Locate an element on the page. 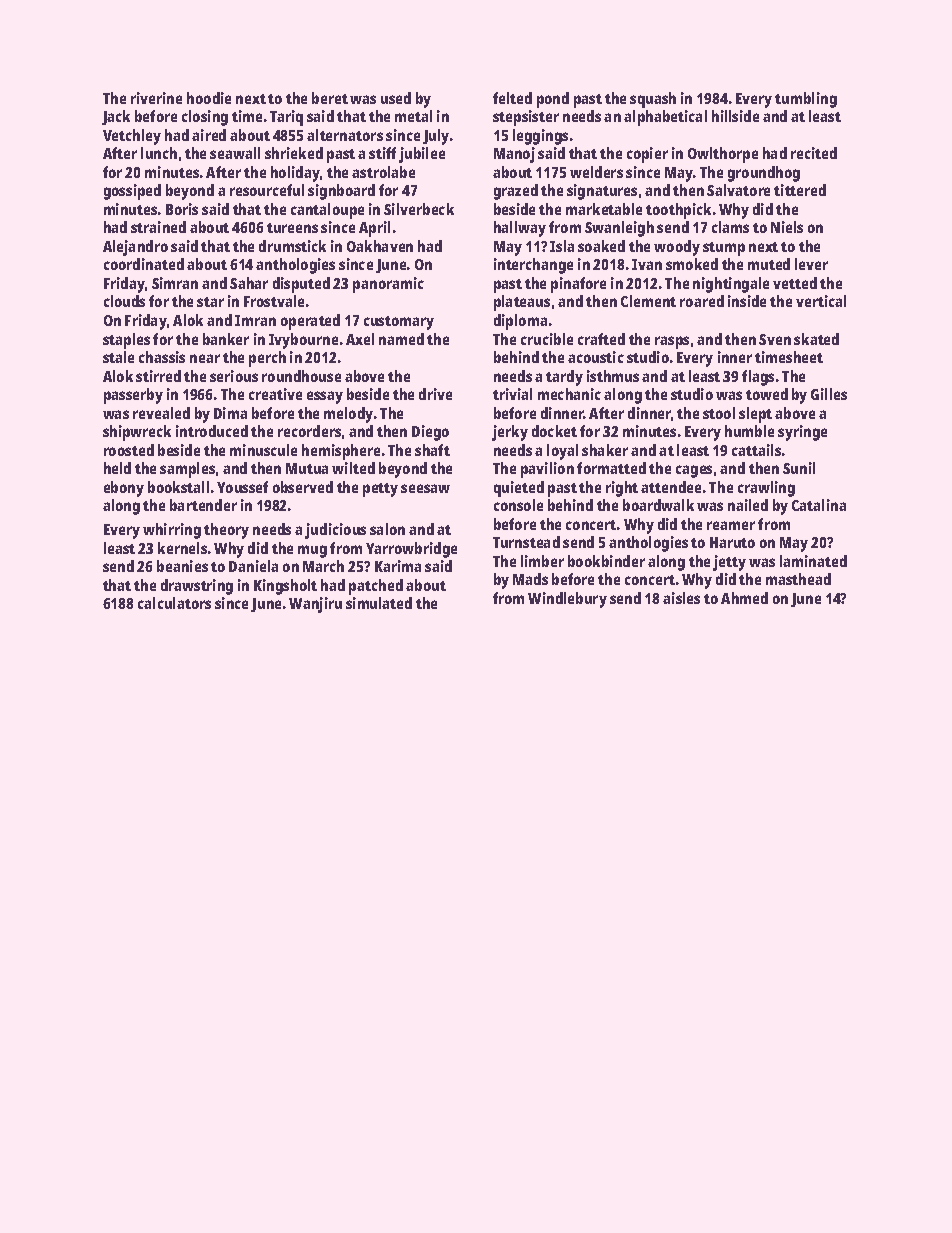  used is located at coordinates (396, 98).
